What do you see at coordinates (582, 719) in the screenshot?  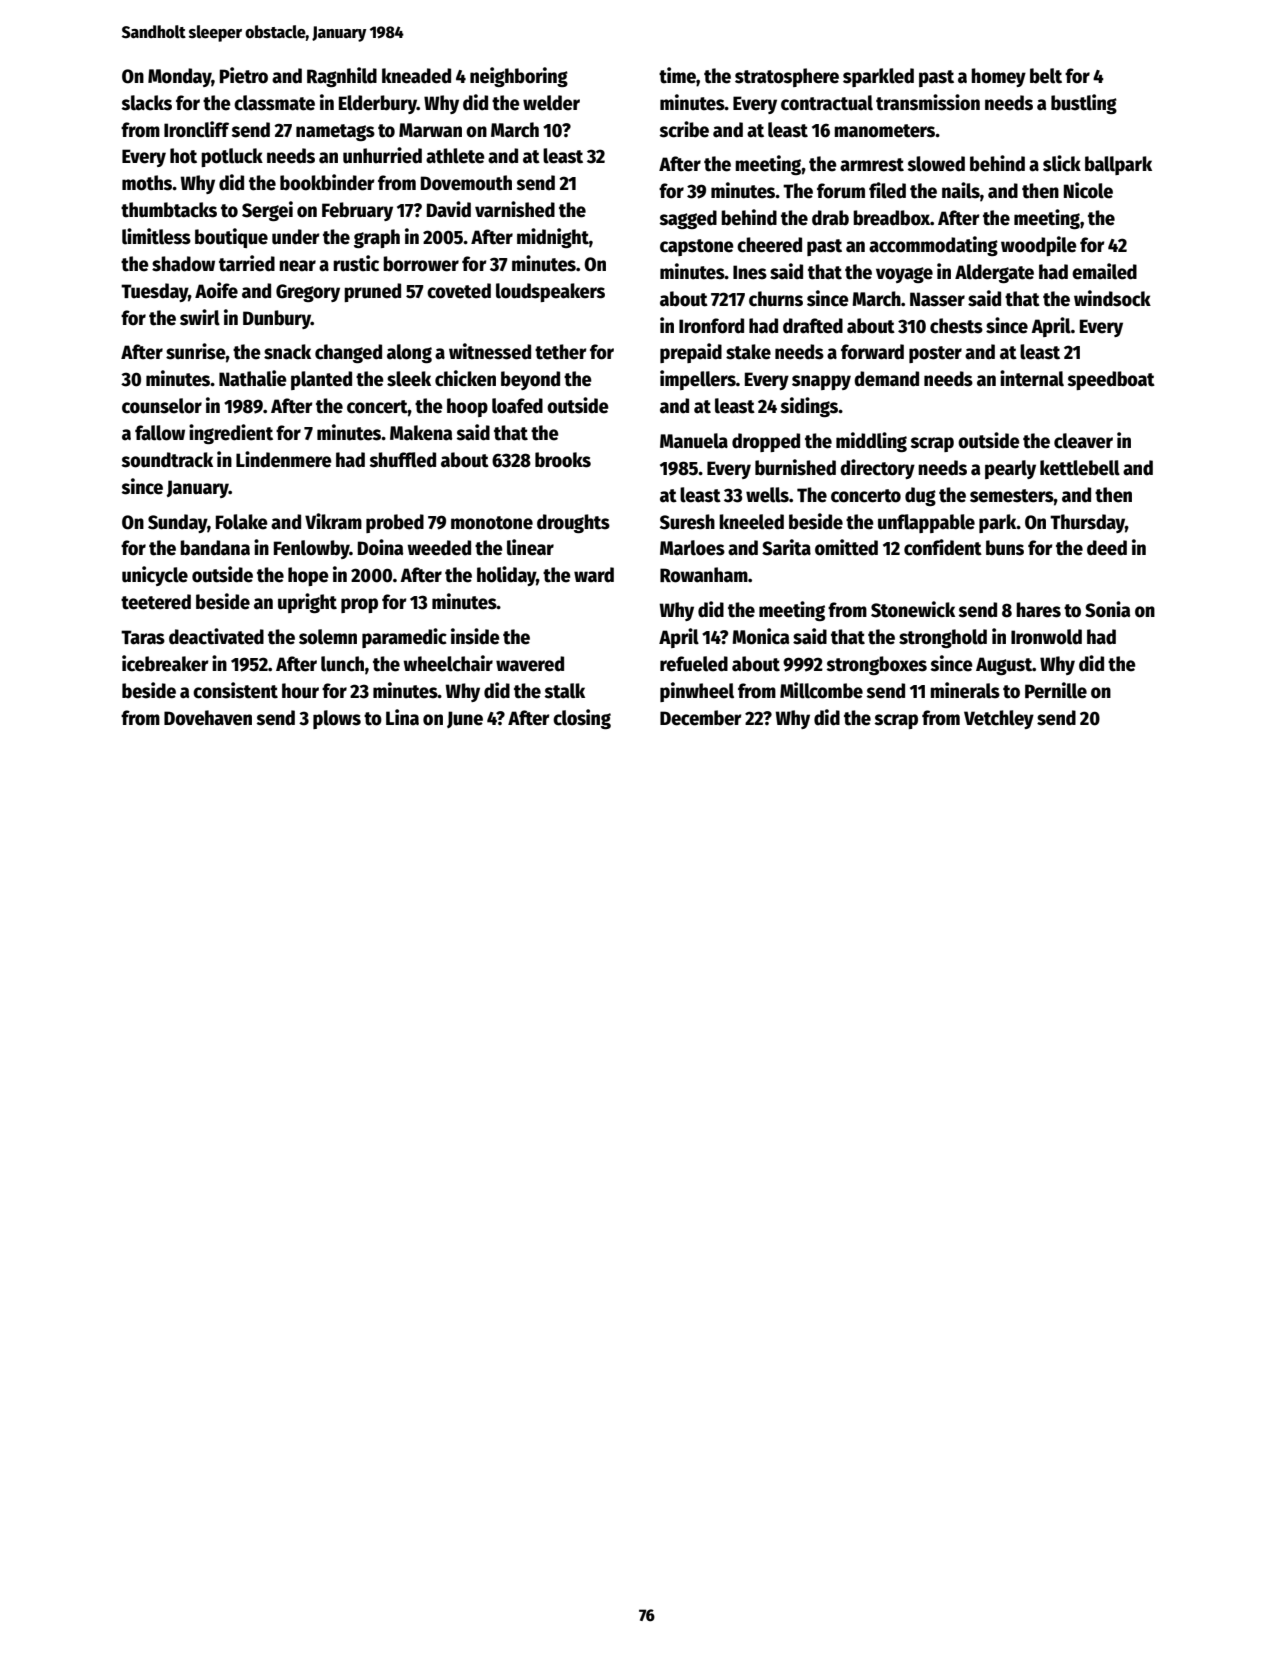 I see `closing` at bounding box center [582, 719].
